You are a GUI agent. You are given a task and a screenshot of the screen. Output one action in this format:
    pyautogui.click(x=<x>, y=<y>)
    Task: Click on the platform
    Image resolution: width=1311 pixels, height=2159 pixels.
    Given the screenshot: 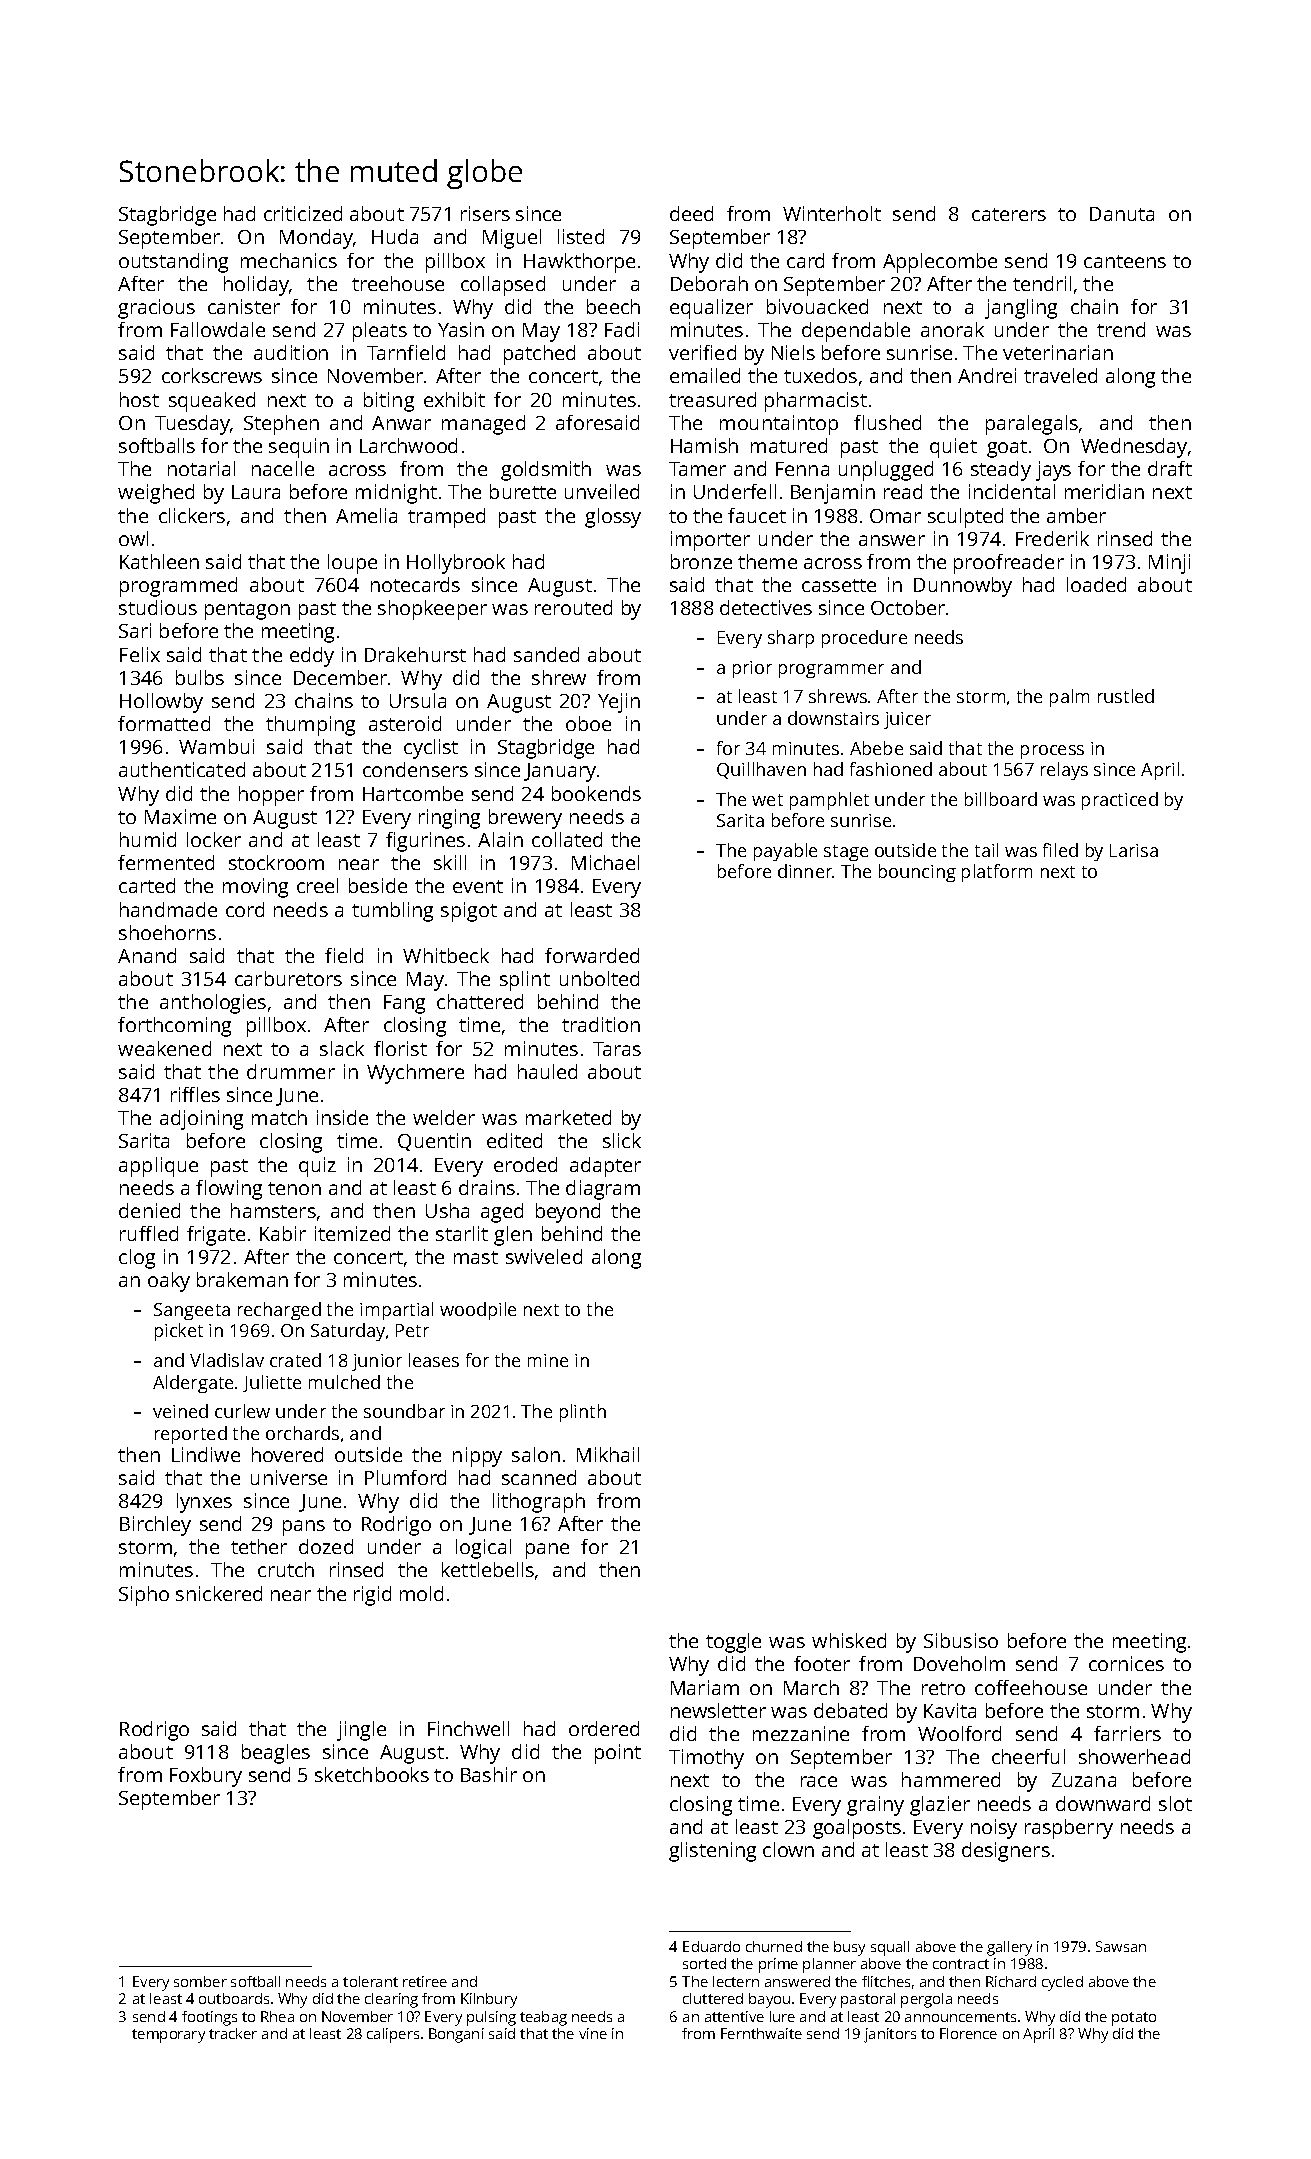 What is the action you would take?
    pyautogui.click(x=997, y=873)
